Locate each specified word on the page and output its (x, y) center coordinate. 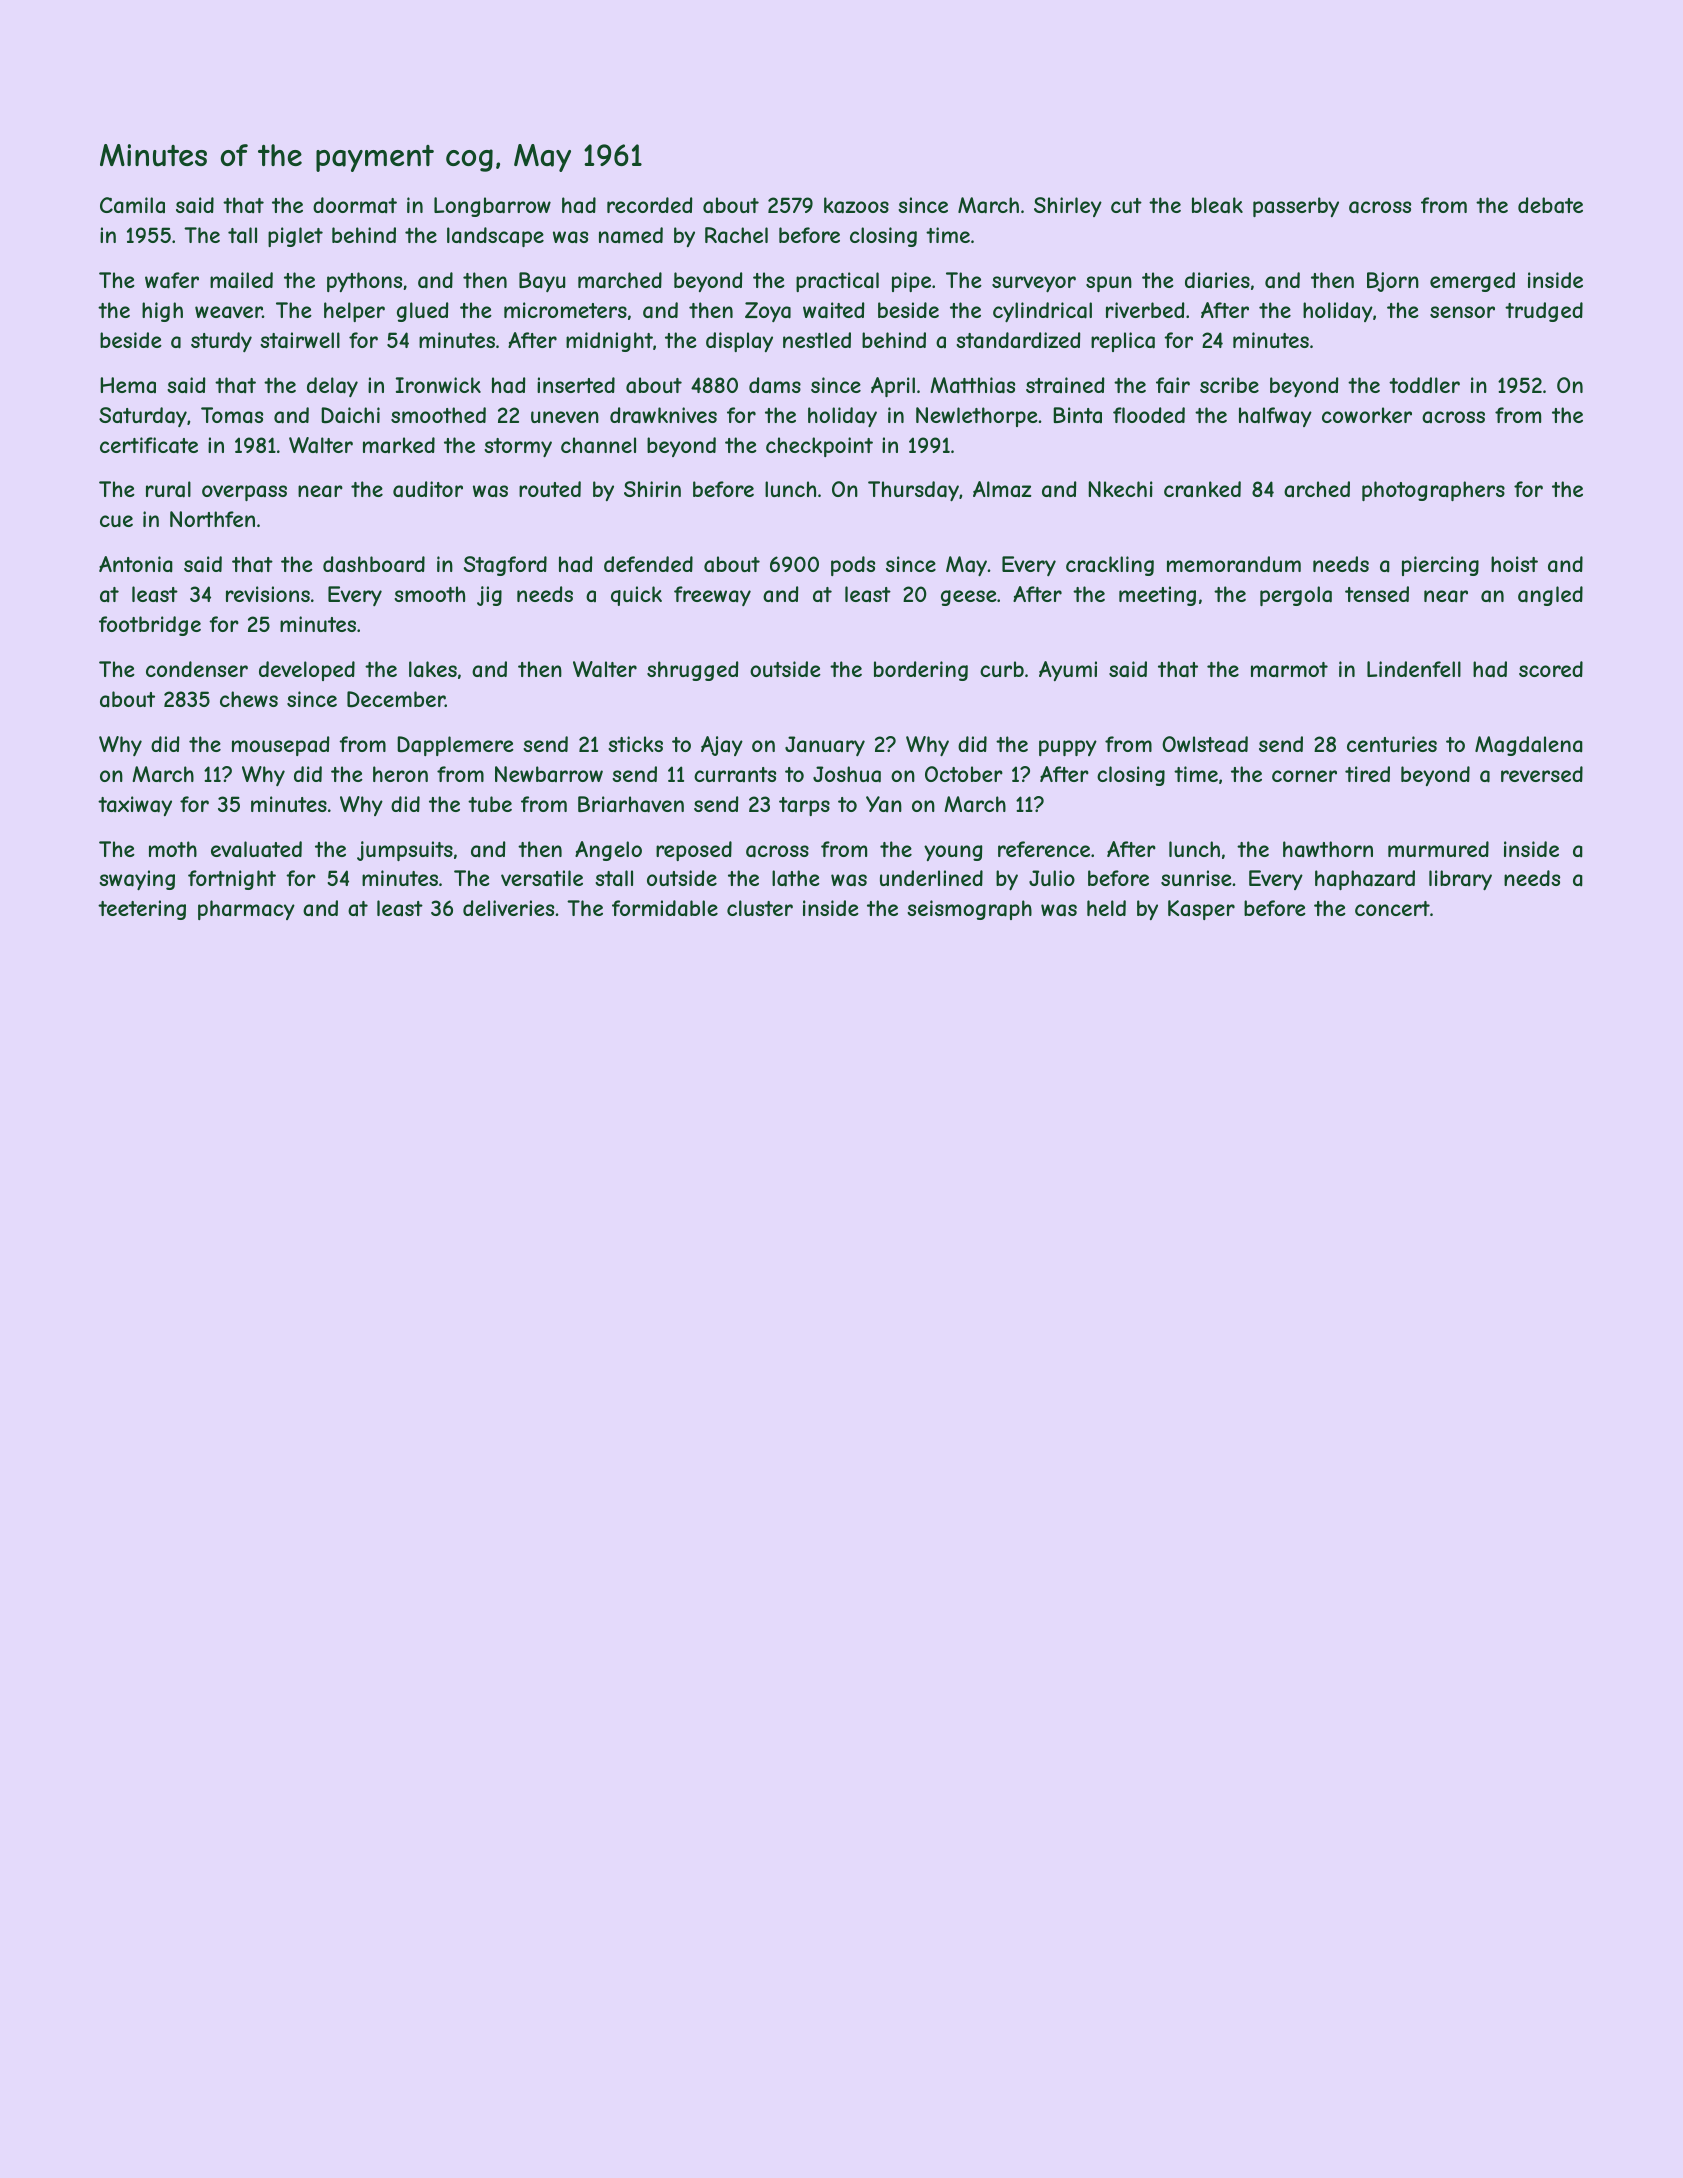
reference (1044, 849)
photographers (1433, 491)
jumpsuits (405, 851)
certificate (149, 445)
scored (1551, 669)
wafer (172, 280)
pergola (1296, 596)
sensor (1462, 312)
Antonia (136, 564)
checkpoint (819, 447)
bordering (921, 671)
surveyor (1034, 284)
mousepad (280, 746)
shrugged (692, 671)
